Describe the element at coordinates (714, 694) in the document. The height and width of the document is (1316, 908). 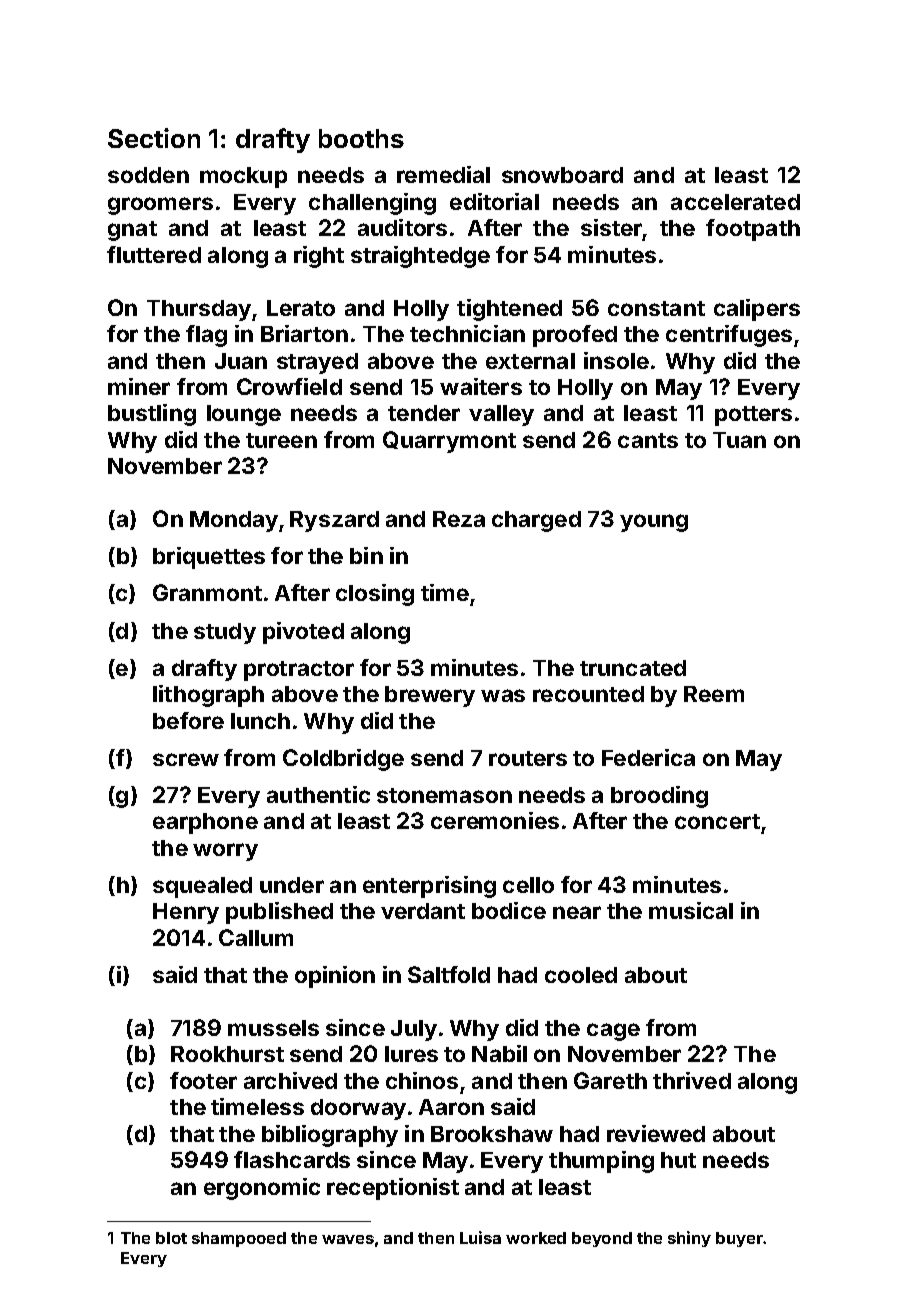
I see `Reem` at that location.
